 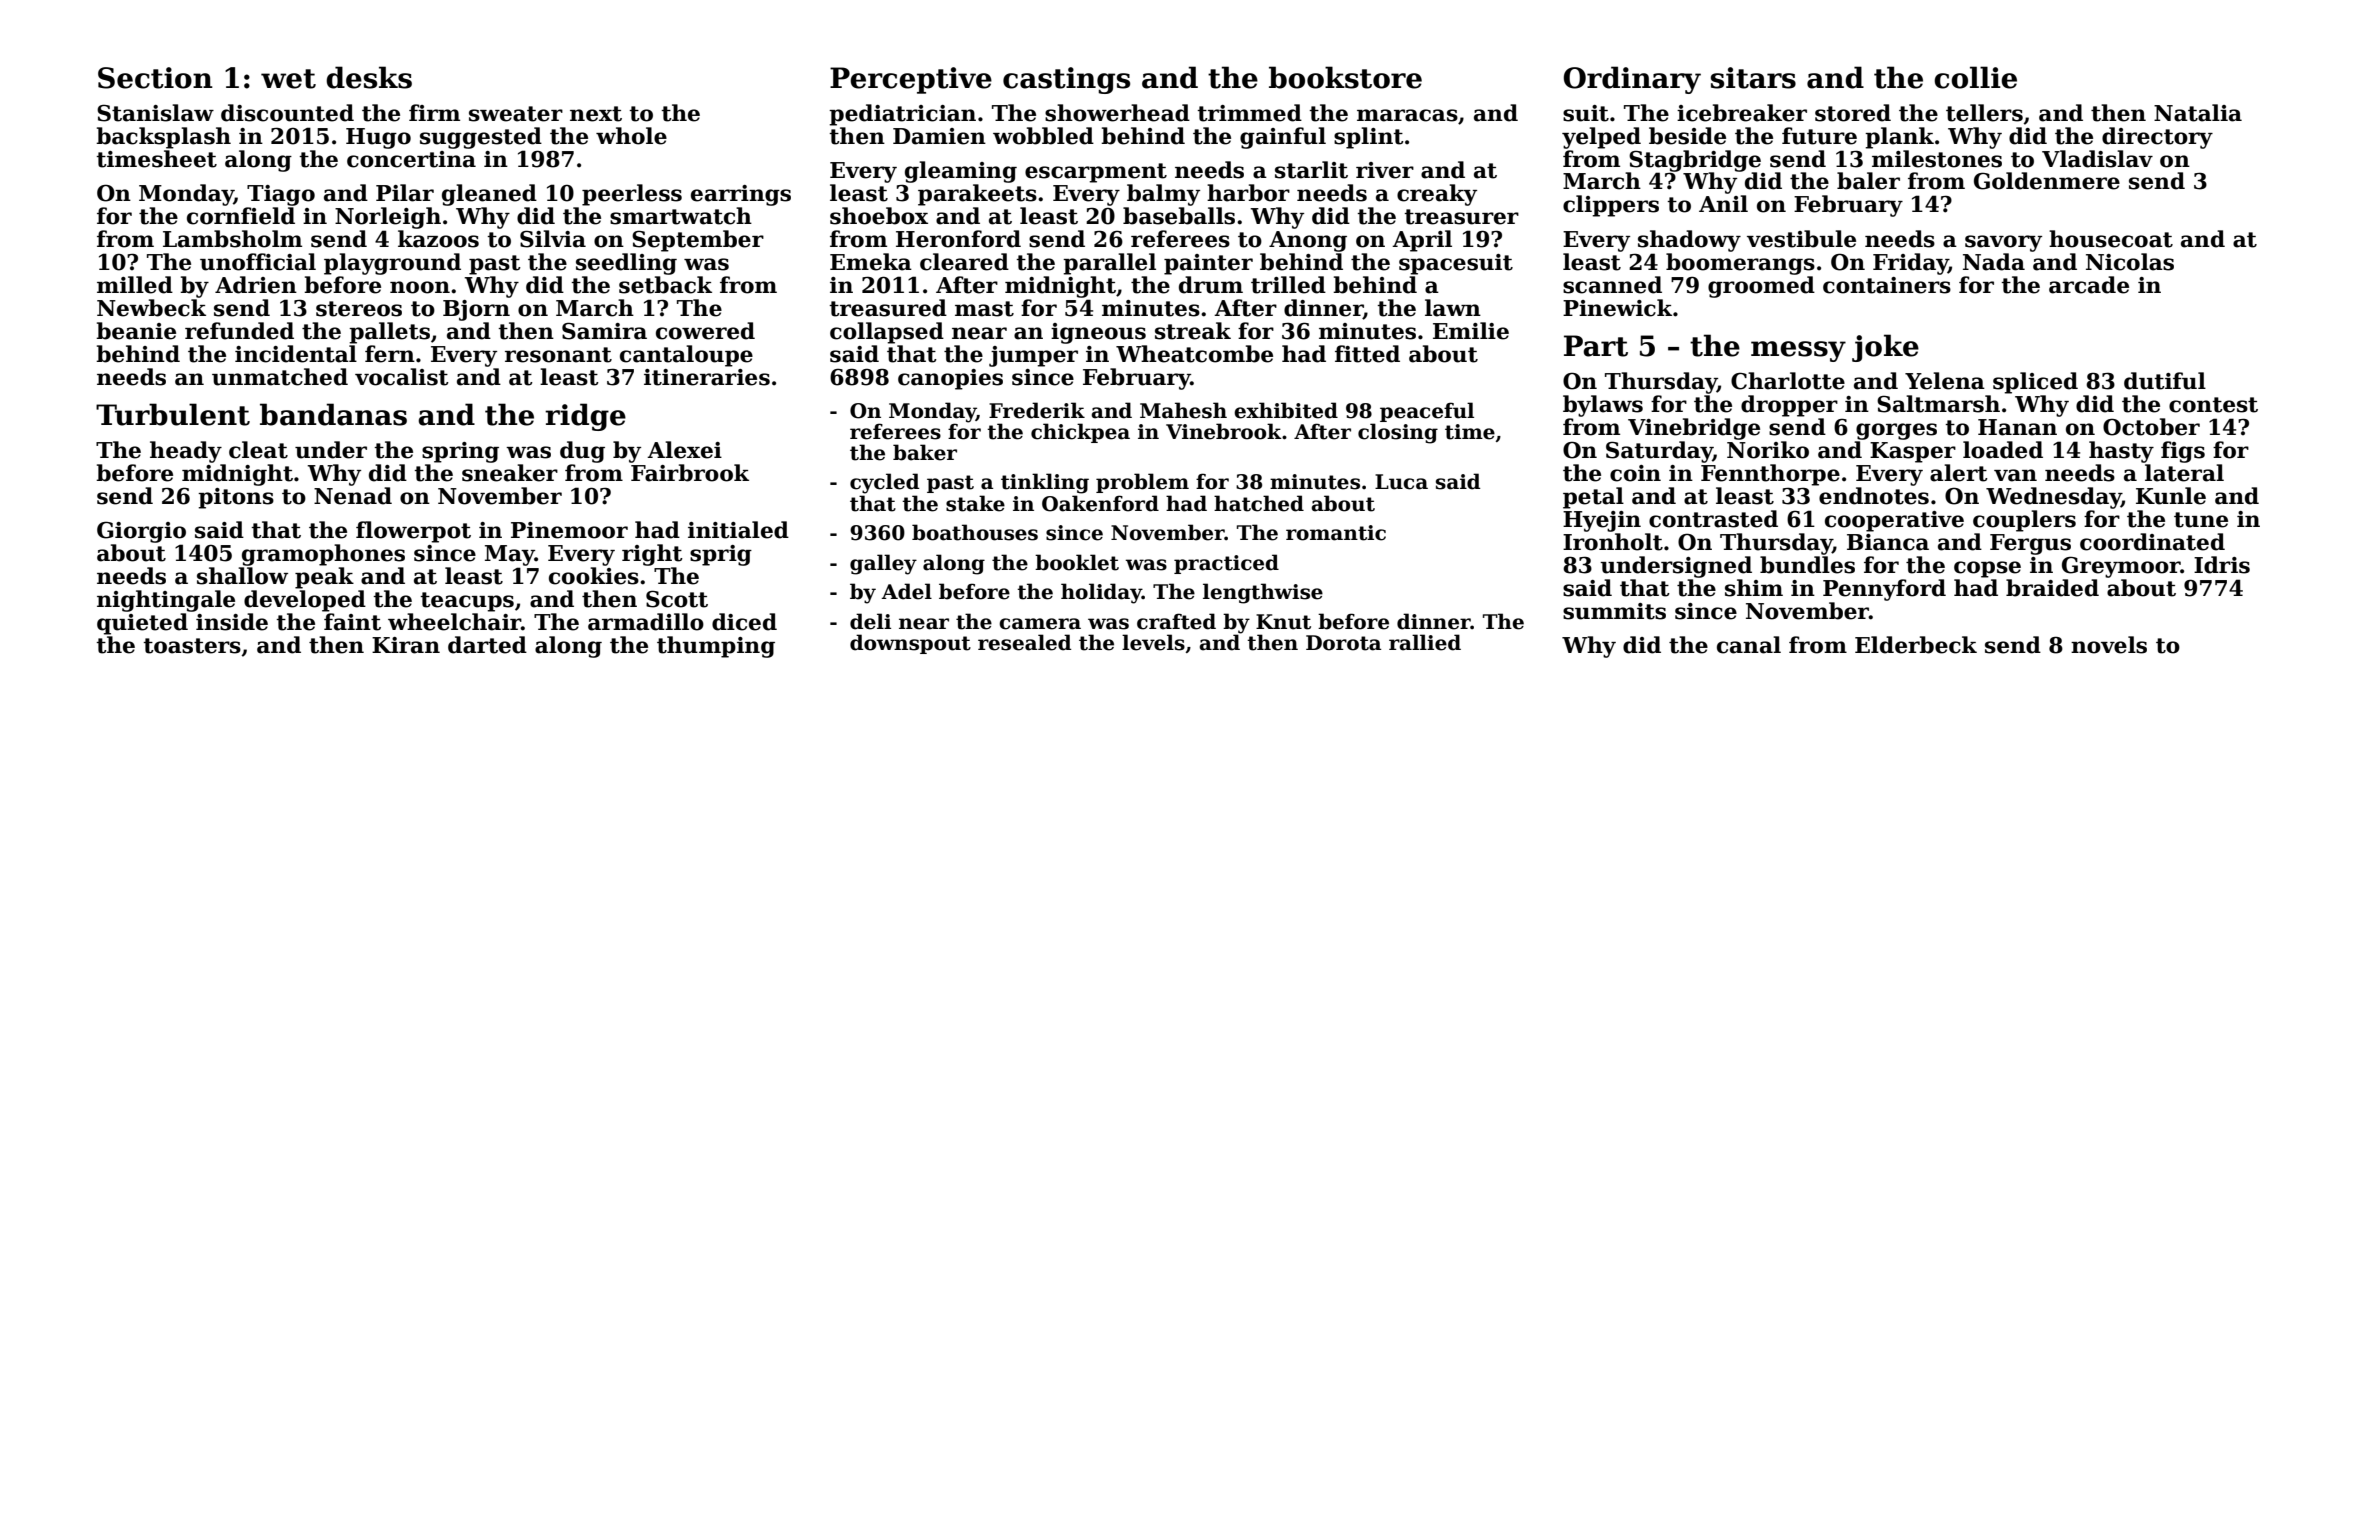 What do you see at coordinates (135, 285) in the document?
I see `milled` at bounding box center [135, 285].
